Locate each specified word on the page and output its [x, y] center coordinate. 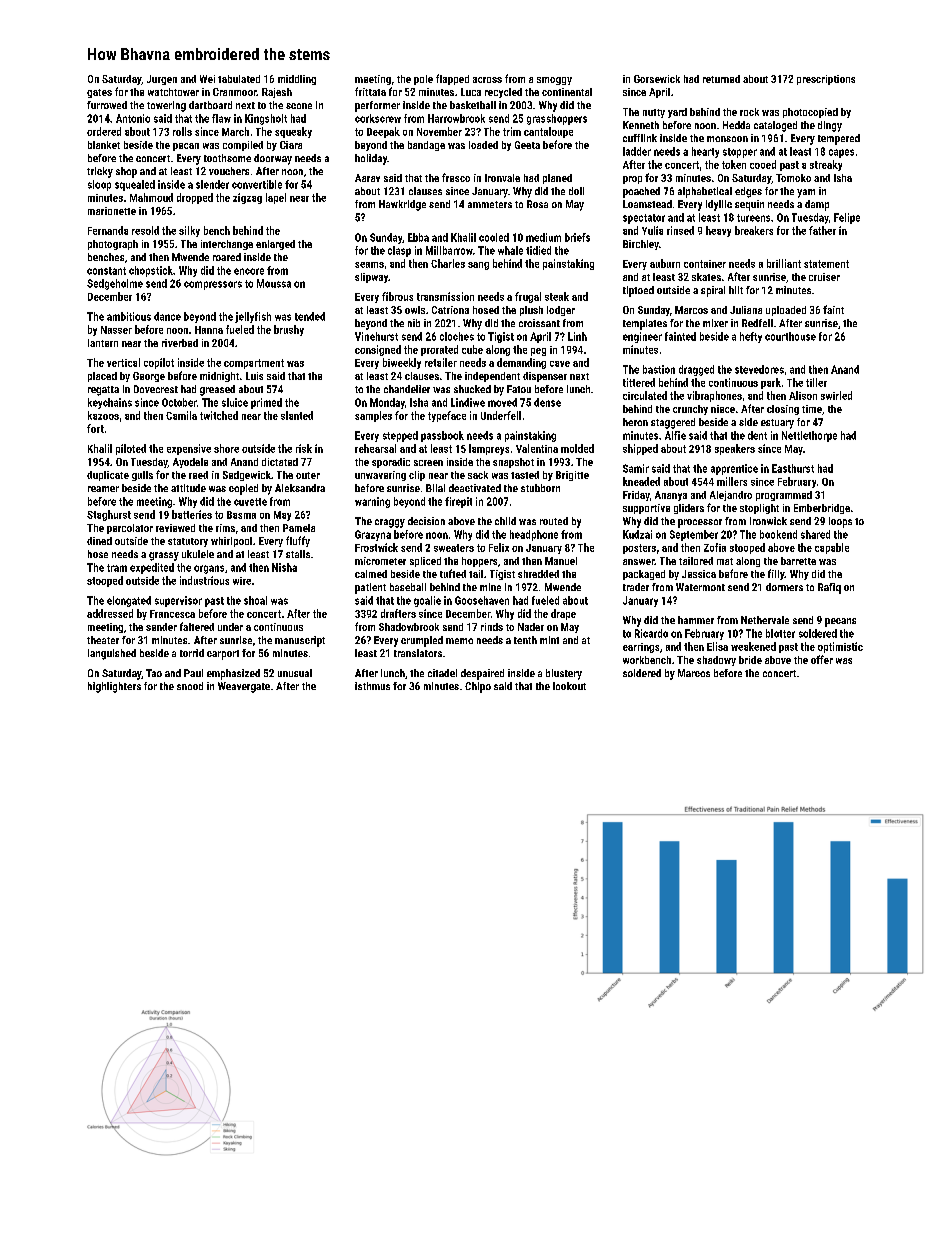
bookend [778, 534]
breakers [754, 230]
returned [721, 79]
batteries [192, 514]
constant [106, 271]
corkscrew [378, 118]
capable [832, 548]
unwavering [380, 476]
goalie [427, 601]
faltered [197, 626]
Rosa [537, 204]
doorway [273, 159]
